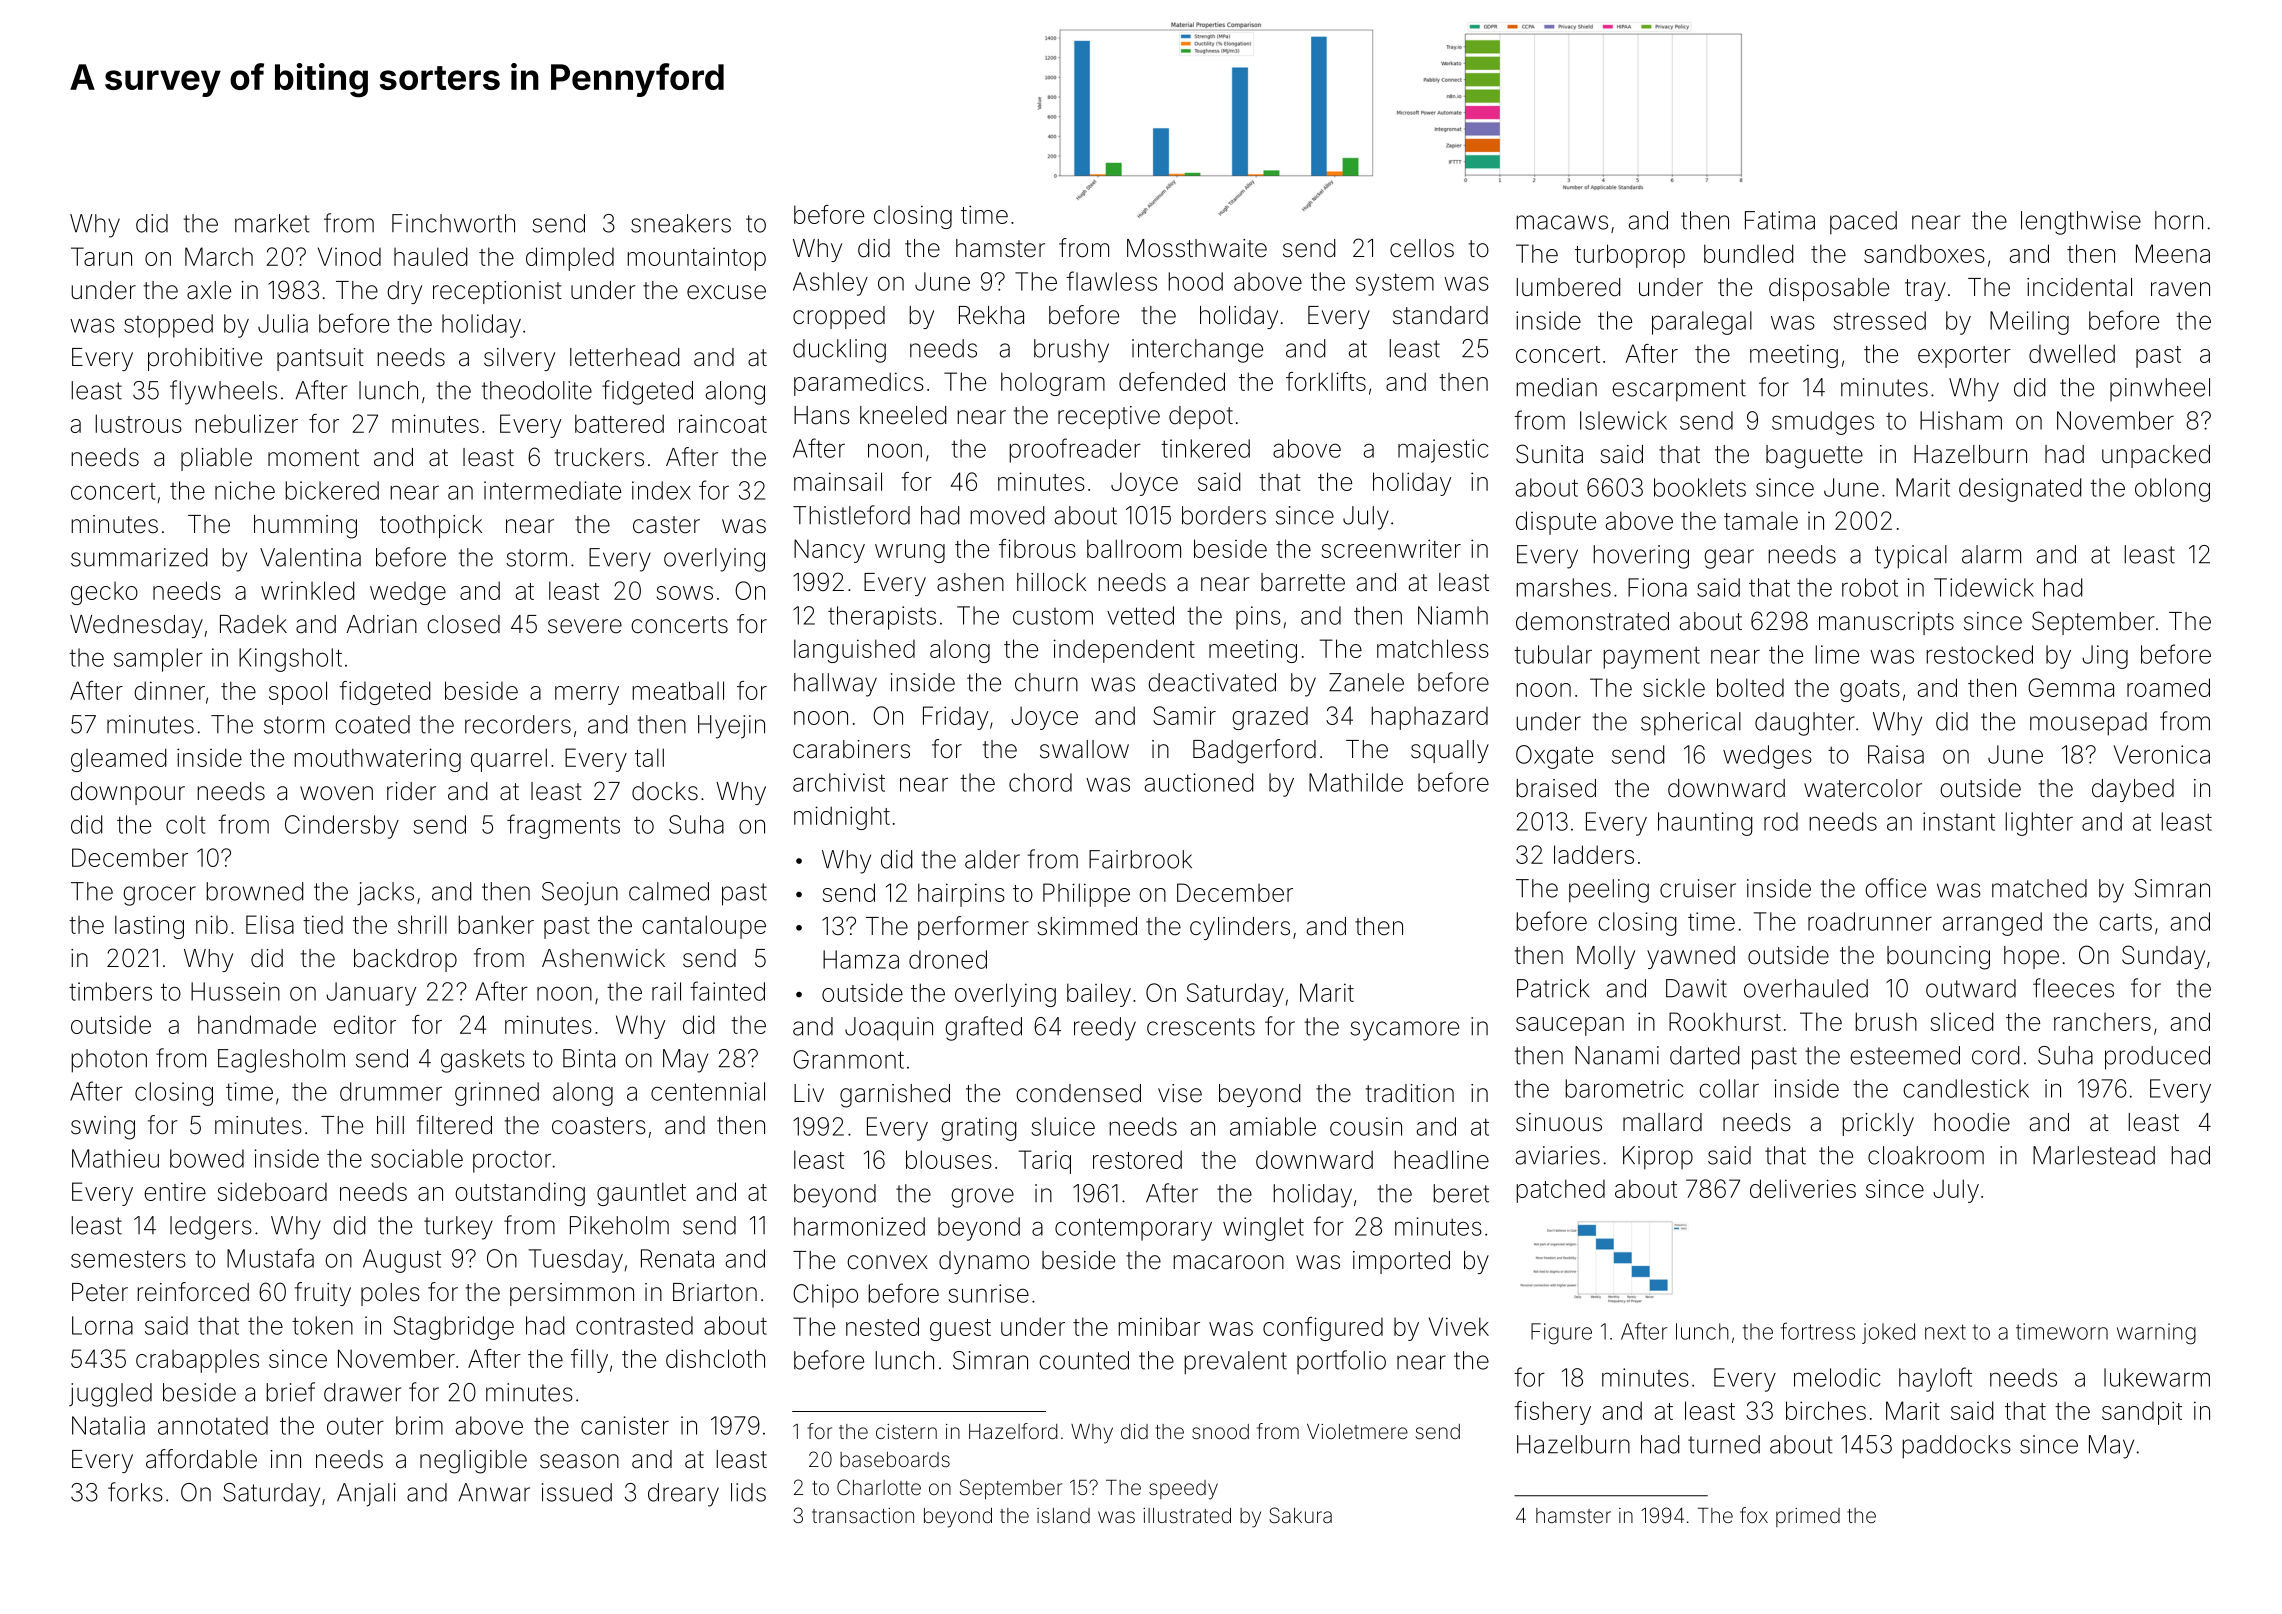 Image resolution: width=2282 pixels, height=1614 pixels. Describe the element at coordinates (1201, 1027) in the screenshot. I see `crescents` at that location.
